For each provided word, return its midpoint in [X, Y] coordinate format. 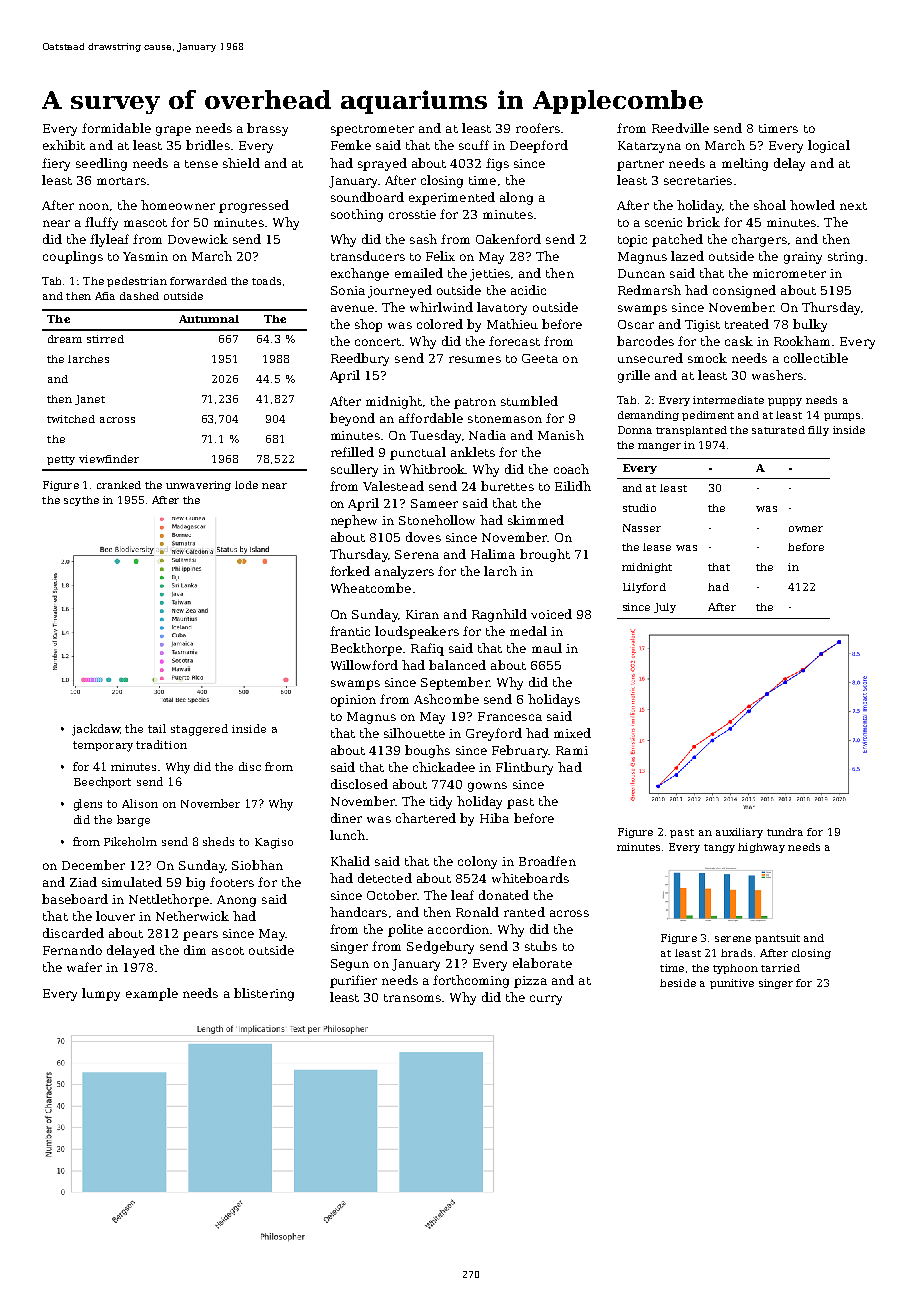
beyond [352, 419]
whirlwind [441, 307]
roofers [538, 128]
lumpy [101, 994]
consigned [744, 291]
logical [829, 146]
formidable [116, 128]
